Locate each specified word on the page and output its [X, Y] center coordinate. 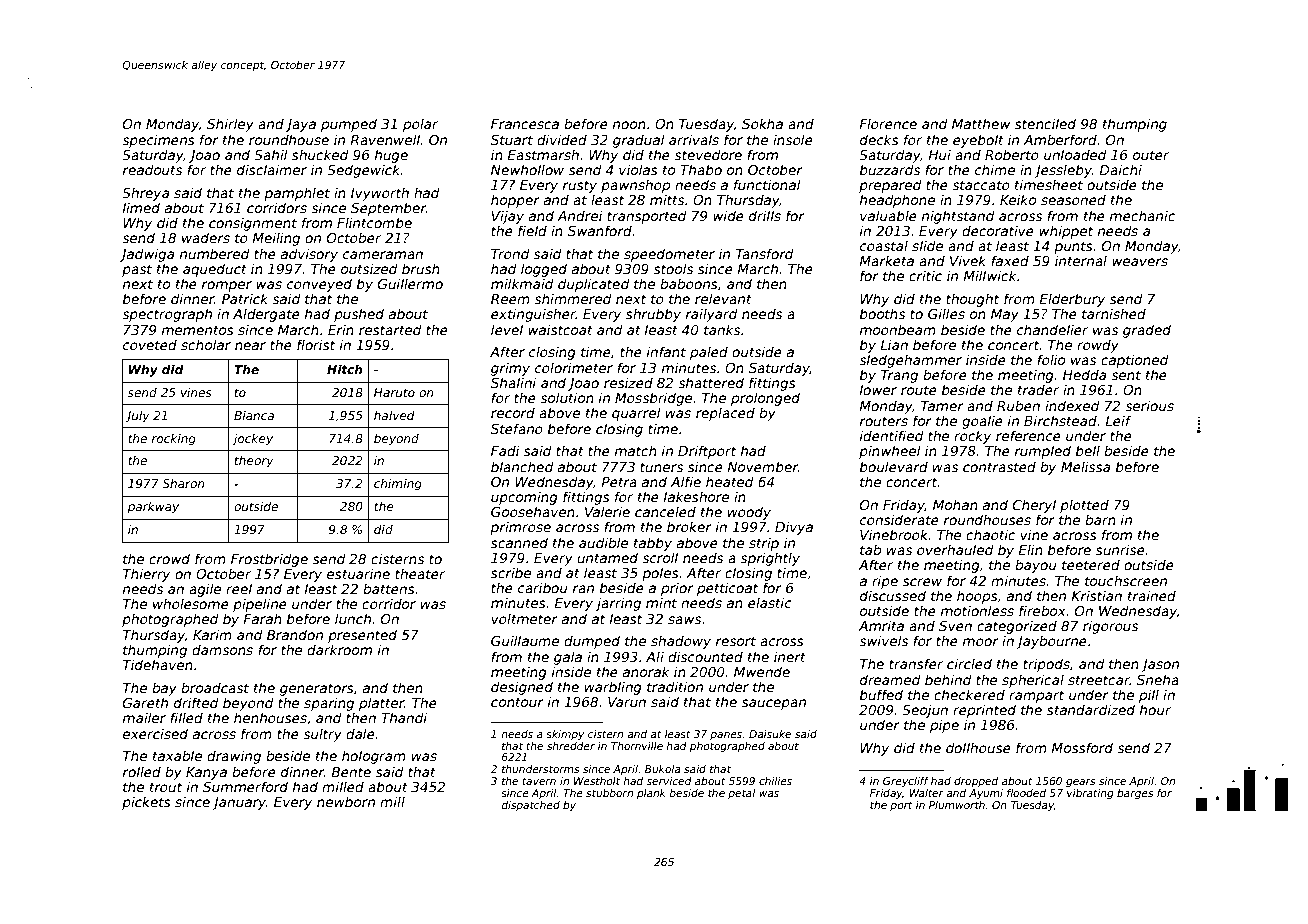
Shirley [230, 125]
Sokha [762, 123]
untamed [607, 557]
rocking [174, 440]
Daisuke [770, 734]
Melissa [1085, 466]
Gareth [145, 702]
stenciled [1045, 123]
